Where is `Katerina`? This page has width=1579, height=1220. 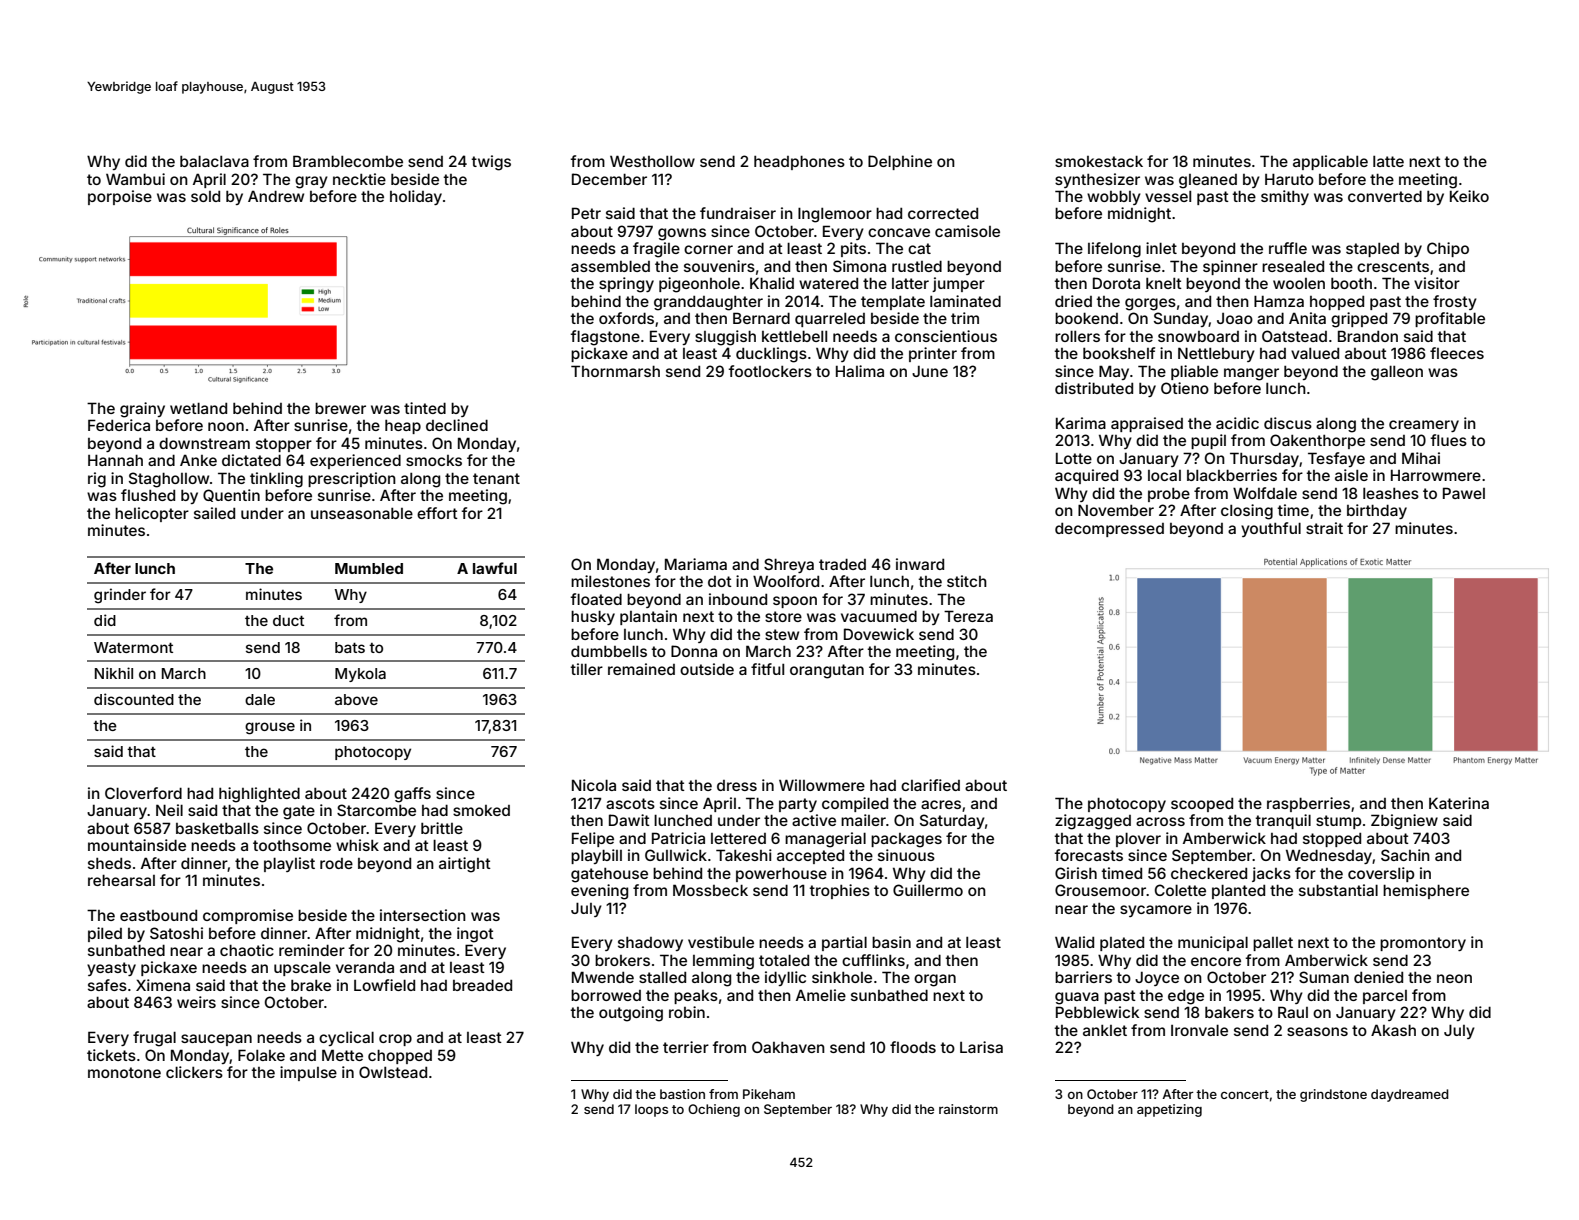 Katerina is located at coordinates (1459, 803).
